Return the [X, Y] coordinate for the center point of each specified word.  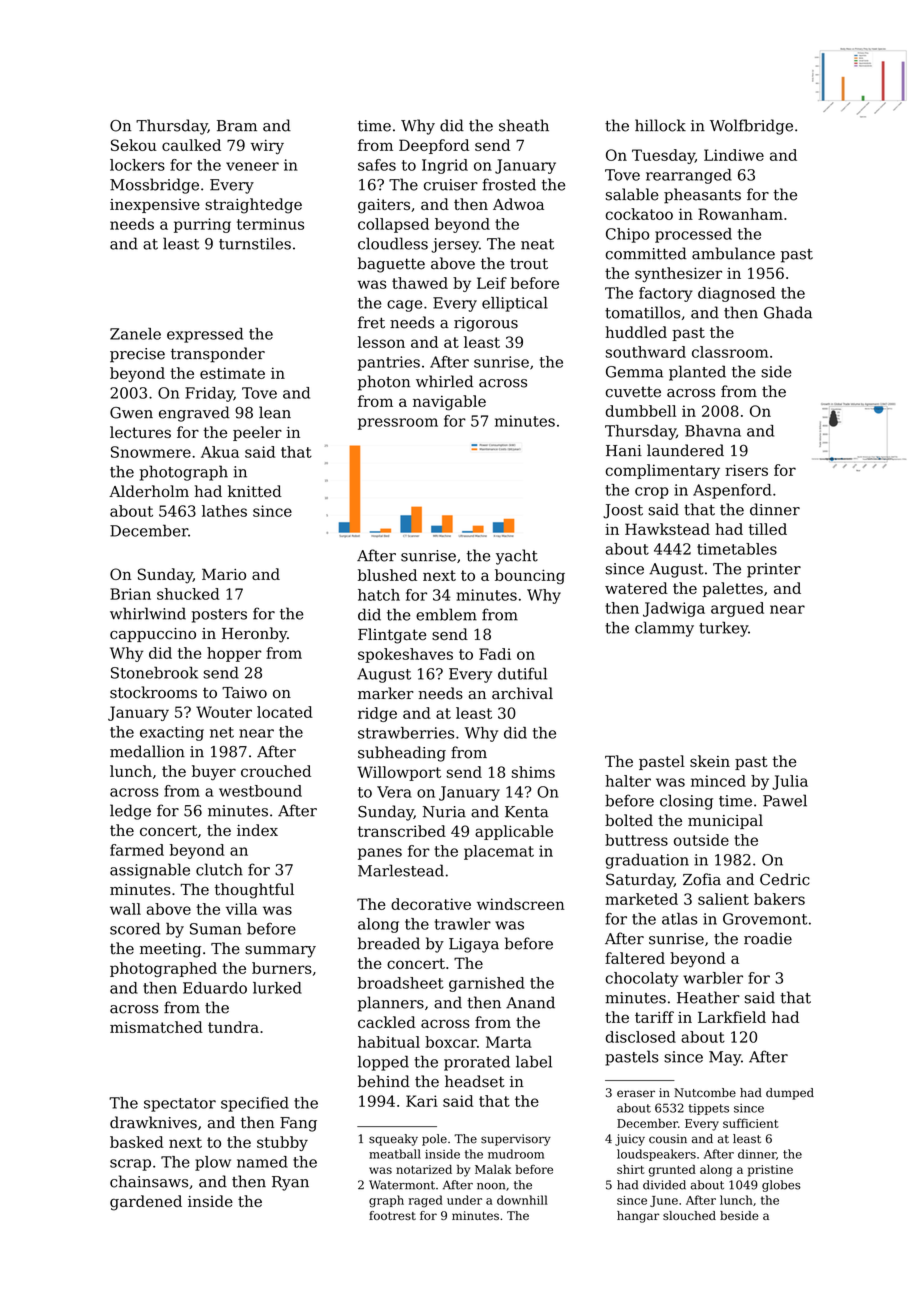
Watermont [402, 1185]
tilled [768, 529]
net [222, 732]
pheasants [702, 196]
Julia [790, 782]
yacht [517, 557]
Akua [220, 452]
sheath [524, 125]
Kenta [527, 812]
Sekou [134, 145]
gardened [146, 1203]
